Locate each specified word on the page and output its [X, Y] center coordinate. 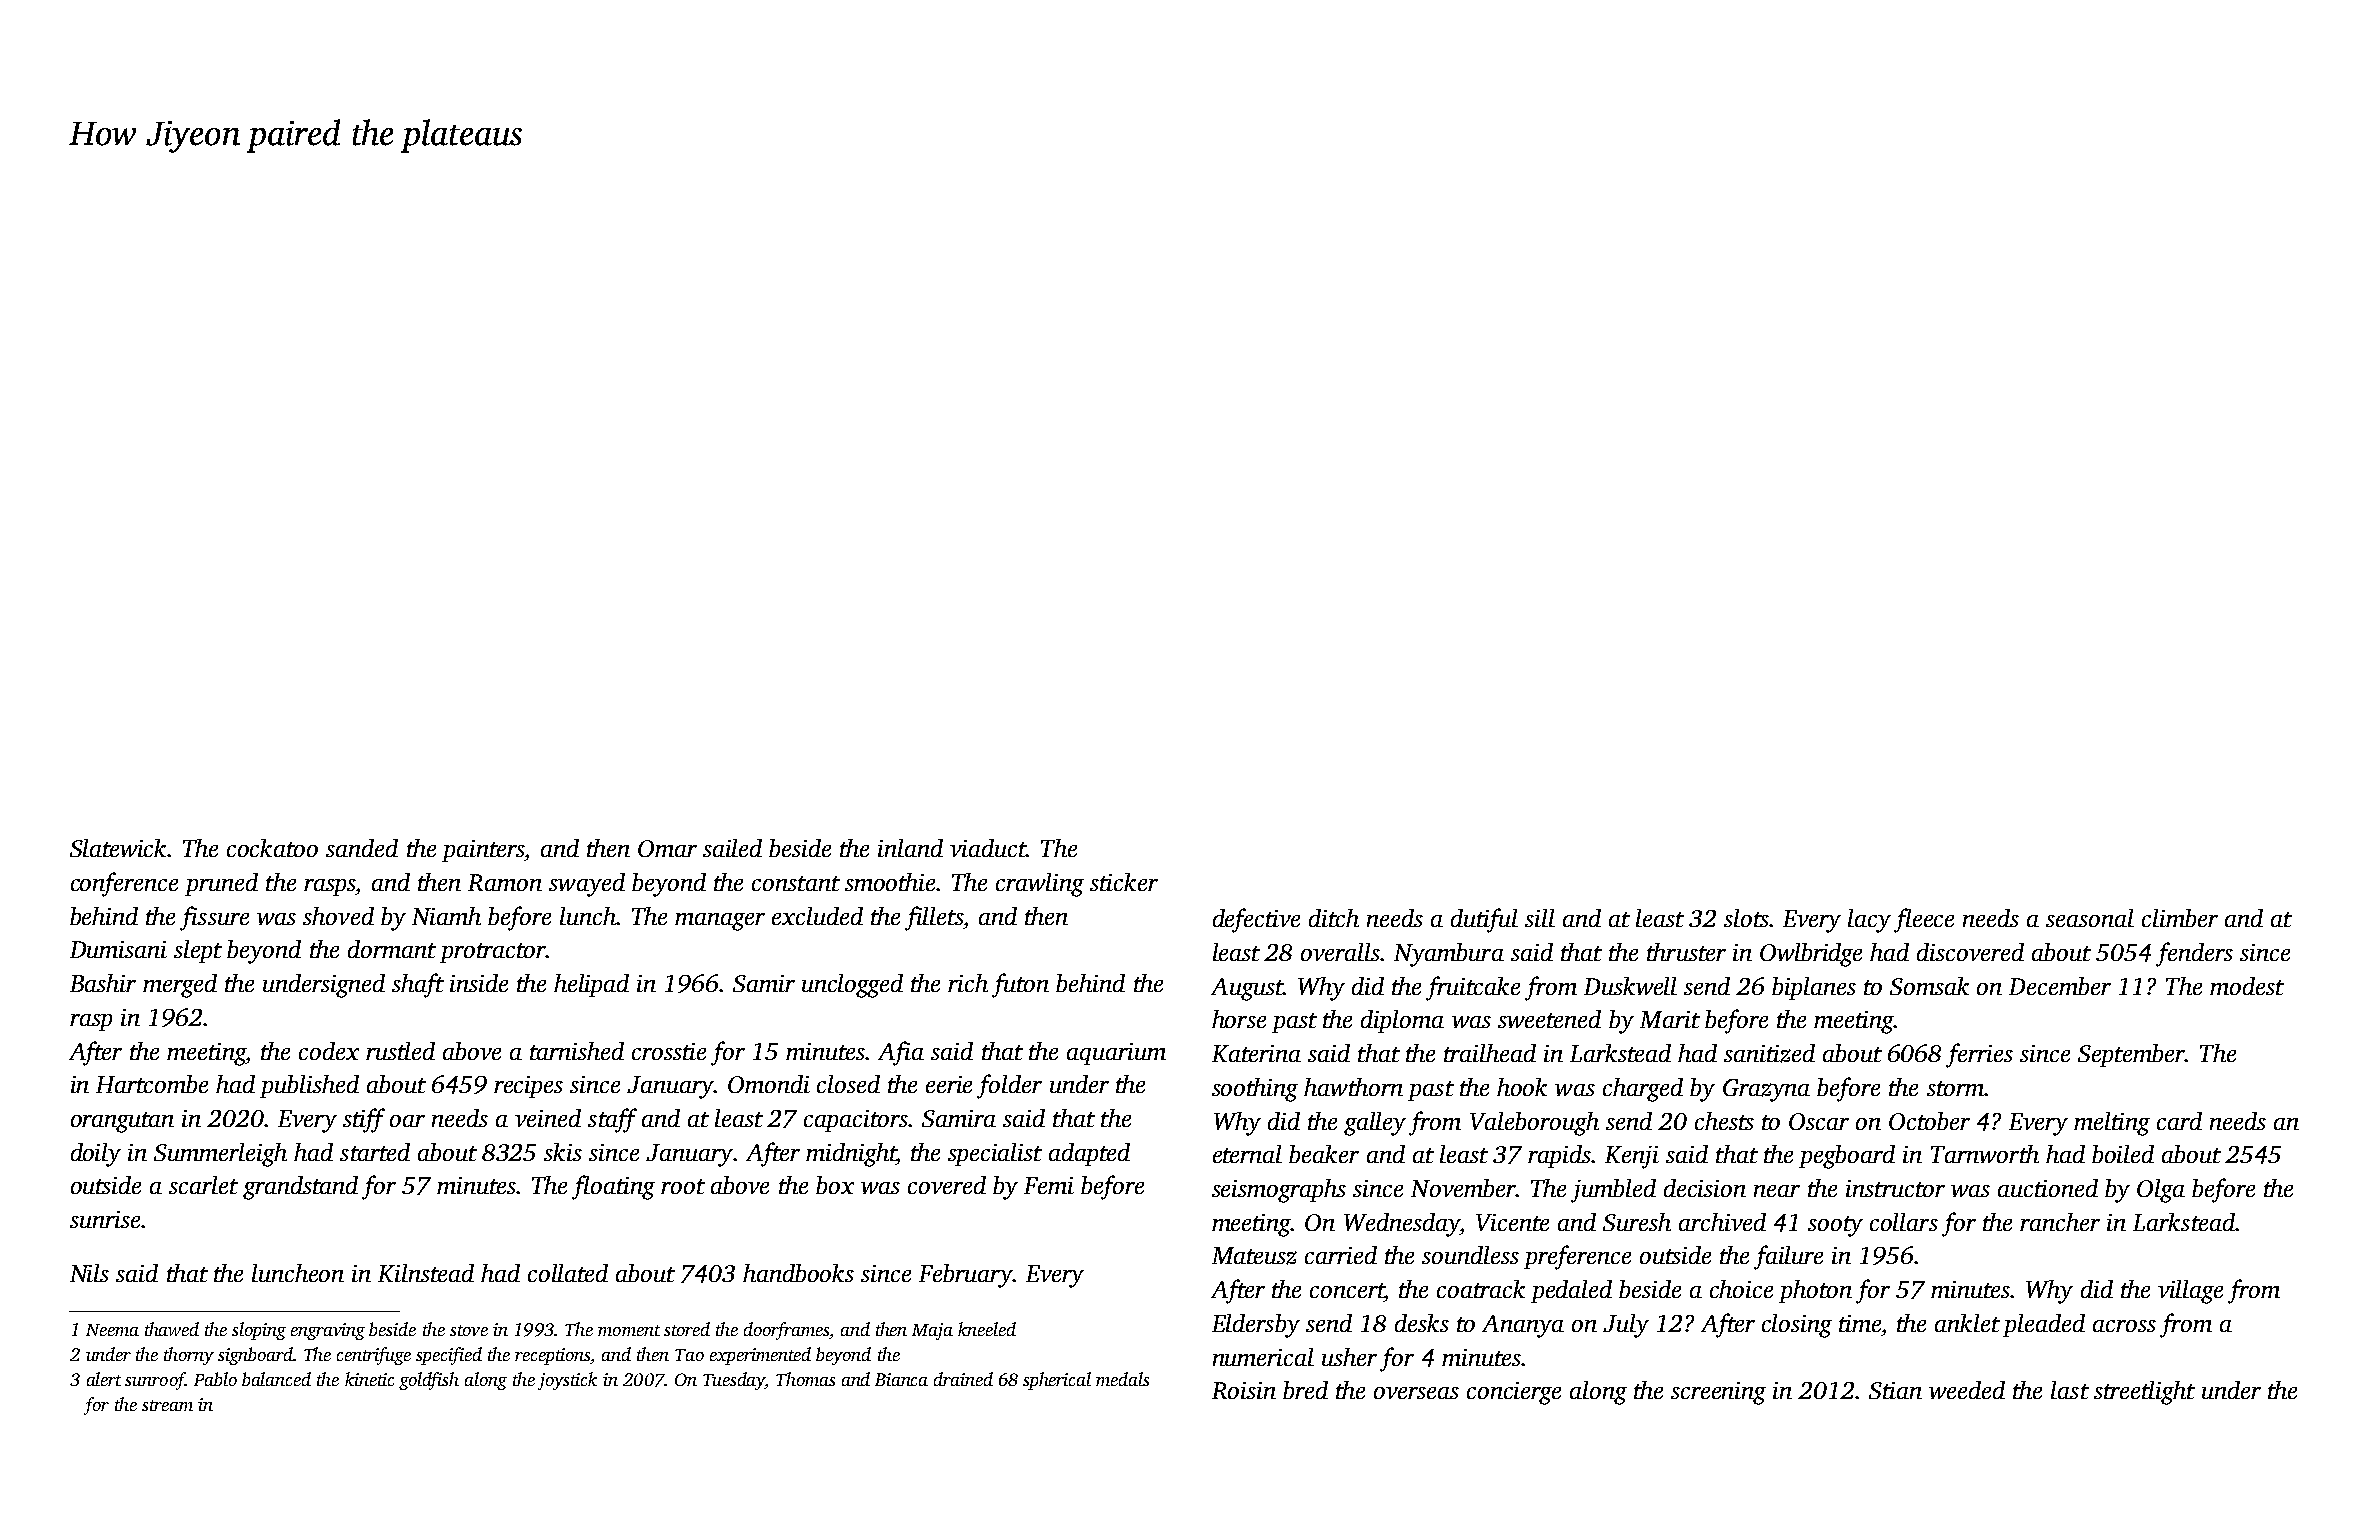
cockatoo [272, 848]
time [1860, 1323]
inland [910, 848]
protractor [493, 953]
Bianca [901, 1379]
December [2060, 986]
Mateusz [1254, 1256]
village [2190, 1292]
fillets [934, 918]
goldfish [429, 1381]
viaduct [988, 848]
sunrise [105, 1219]
